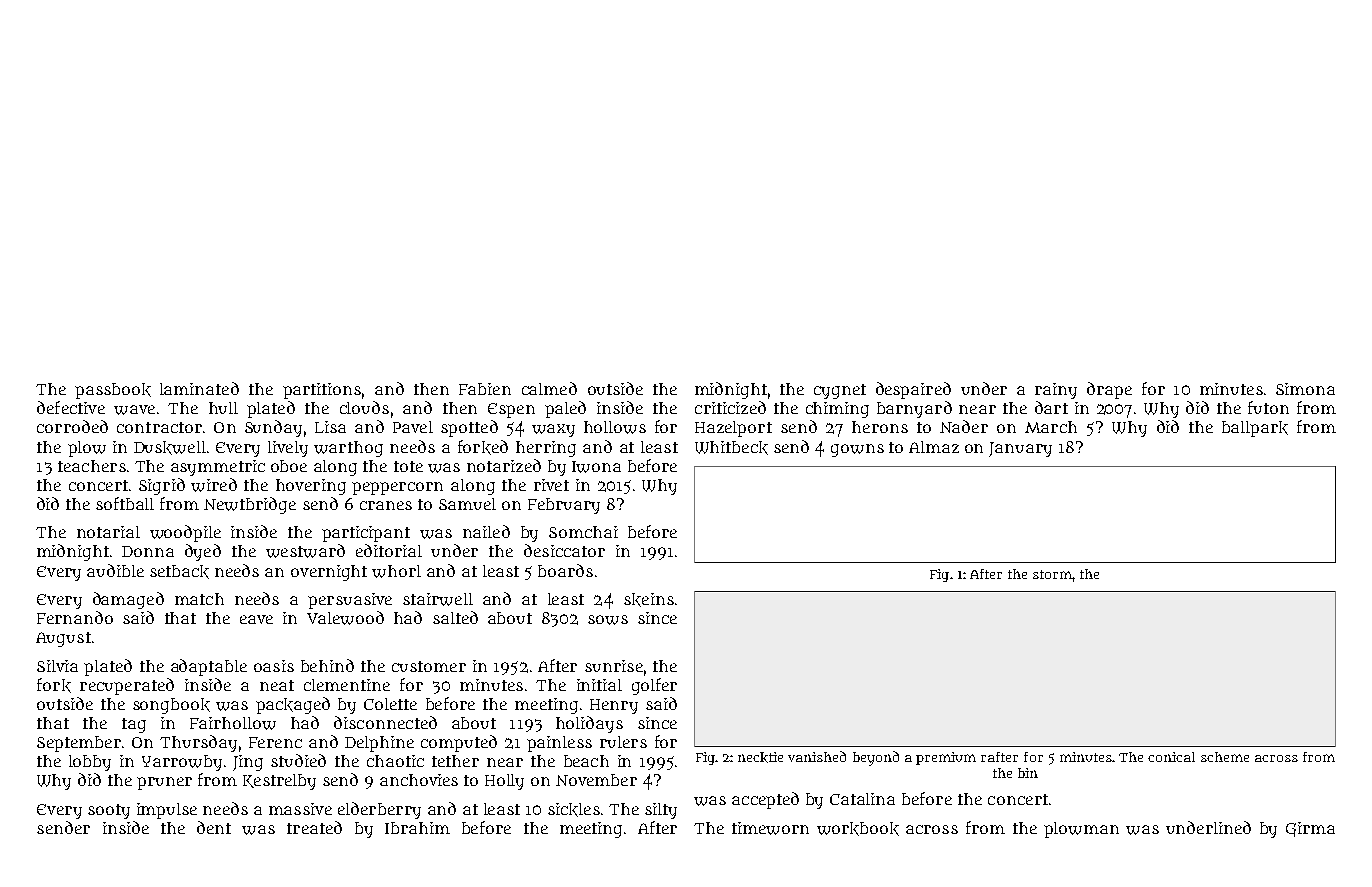 The width and height of the screenshot is (1372, 887). What do you see at coordinates (654, 686) in the screenshot?
I see `golfer` at bounding box center [654, 686].
